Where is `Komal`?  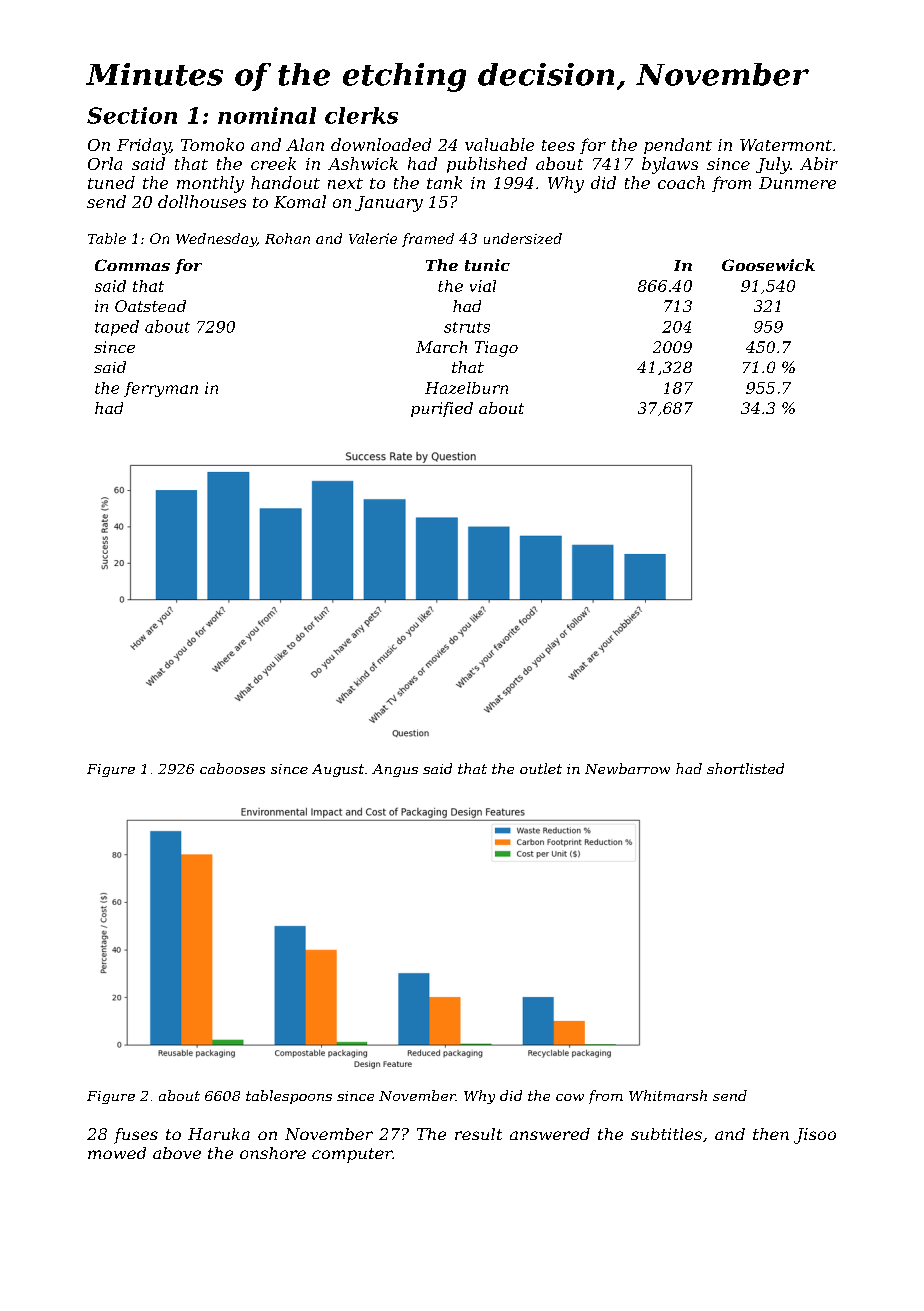 Komal is located at coordinates (300, 201).
